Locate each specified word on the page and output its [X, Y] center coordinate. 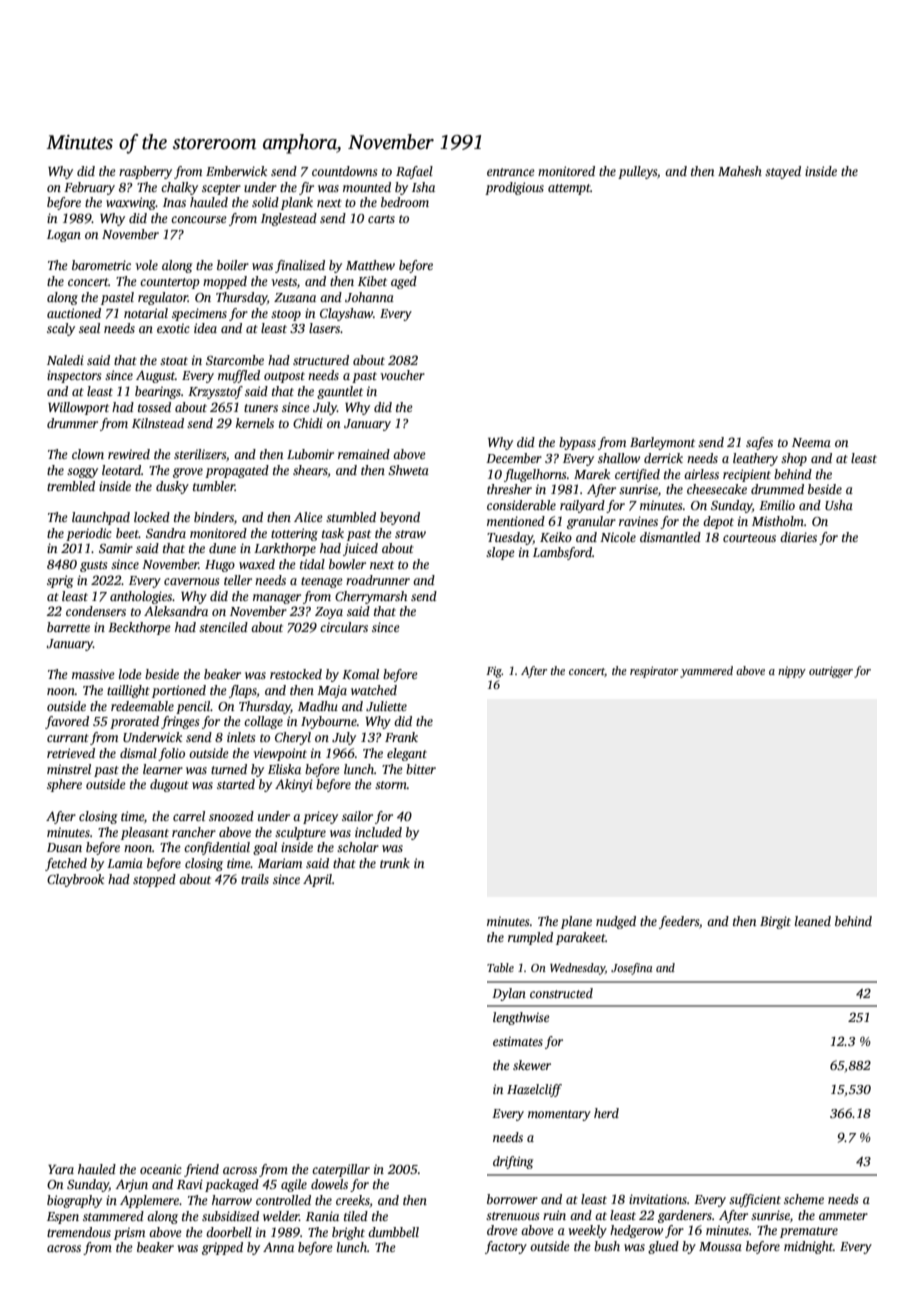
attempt [569, 189]
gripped [222, 1248]
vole [146, 265]
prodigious [514, 188]
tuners [261, 408]
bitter [421, 769]
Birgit [775, 922]
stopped [154, 880]
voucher [402, 375]
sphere [64, 785]
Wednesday [577, 969]
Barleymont [662, 443]
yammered [706, 672]
